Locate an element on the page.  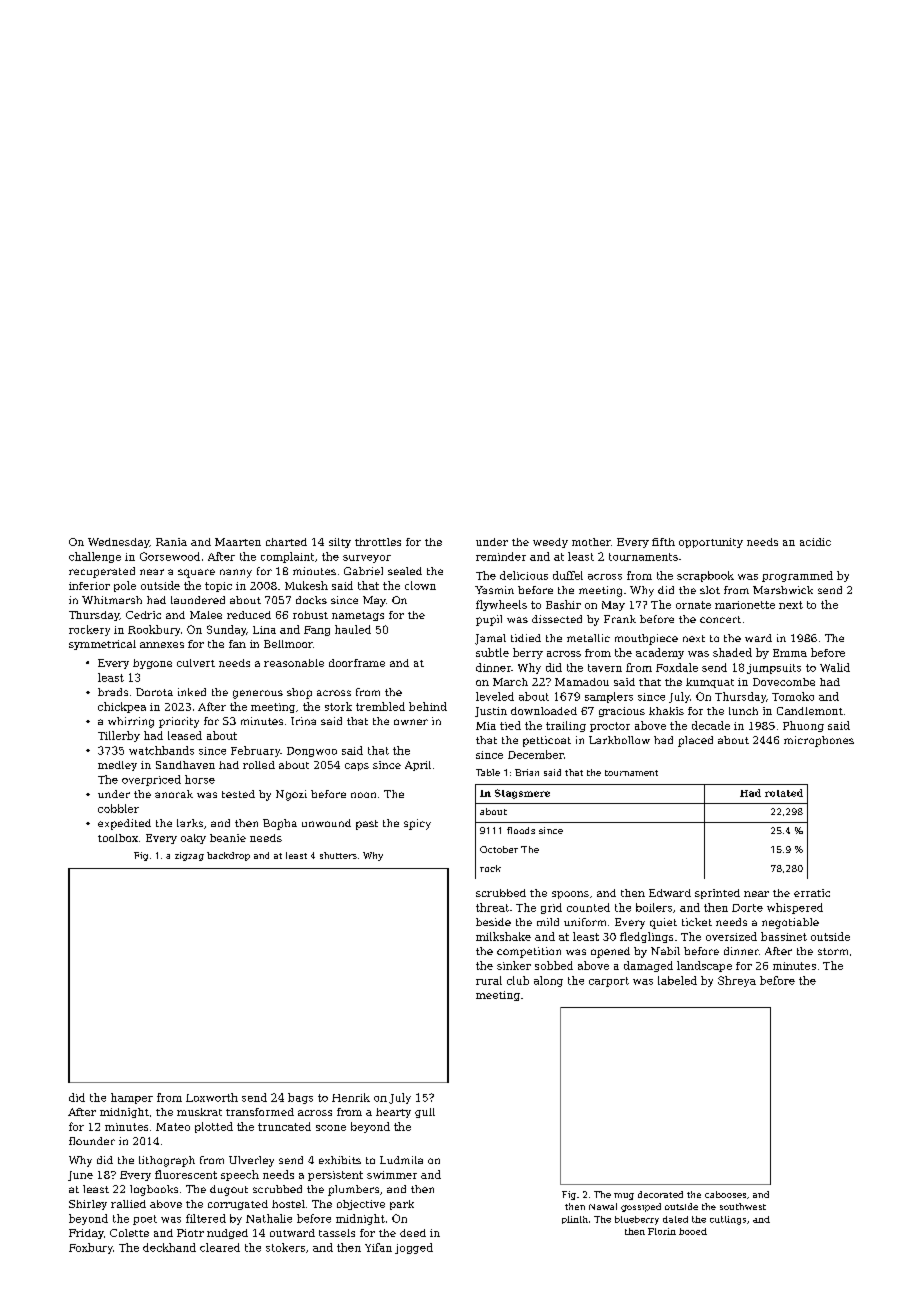
larks is located at coordinates (190, 823).
